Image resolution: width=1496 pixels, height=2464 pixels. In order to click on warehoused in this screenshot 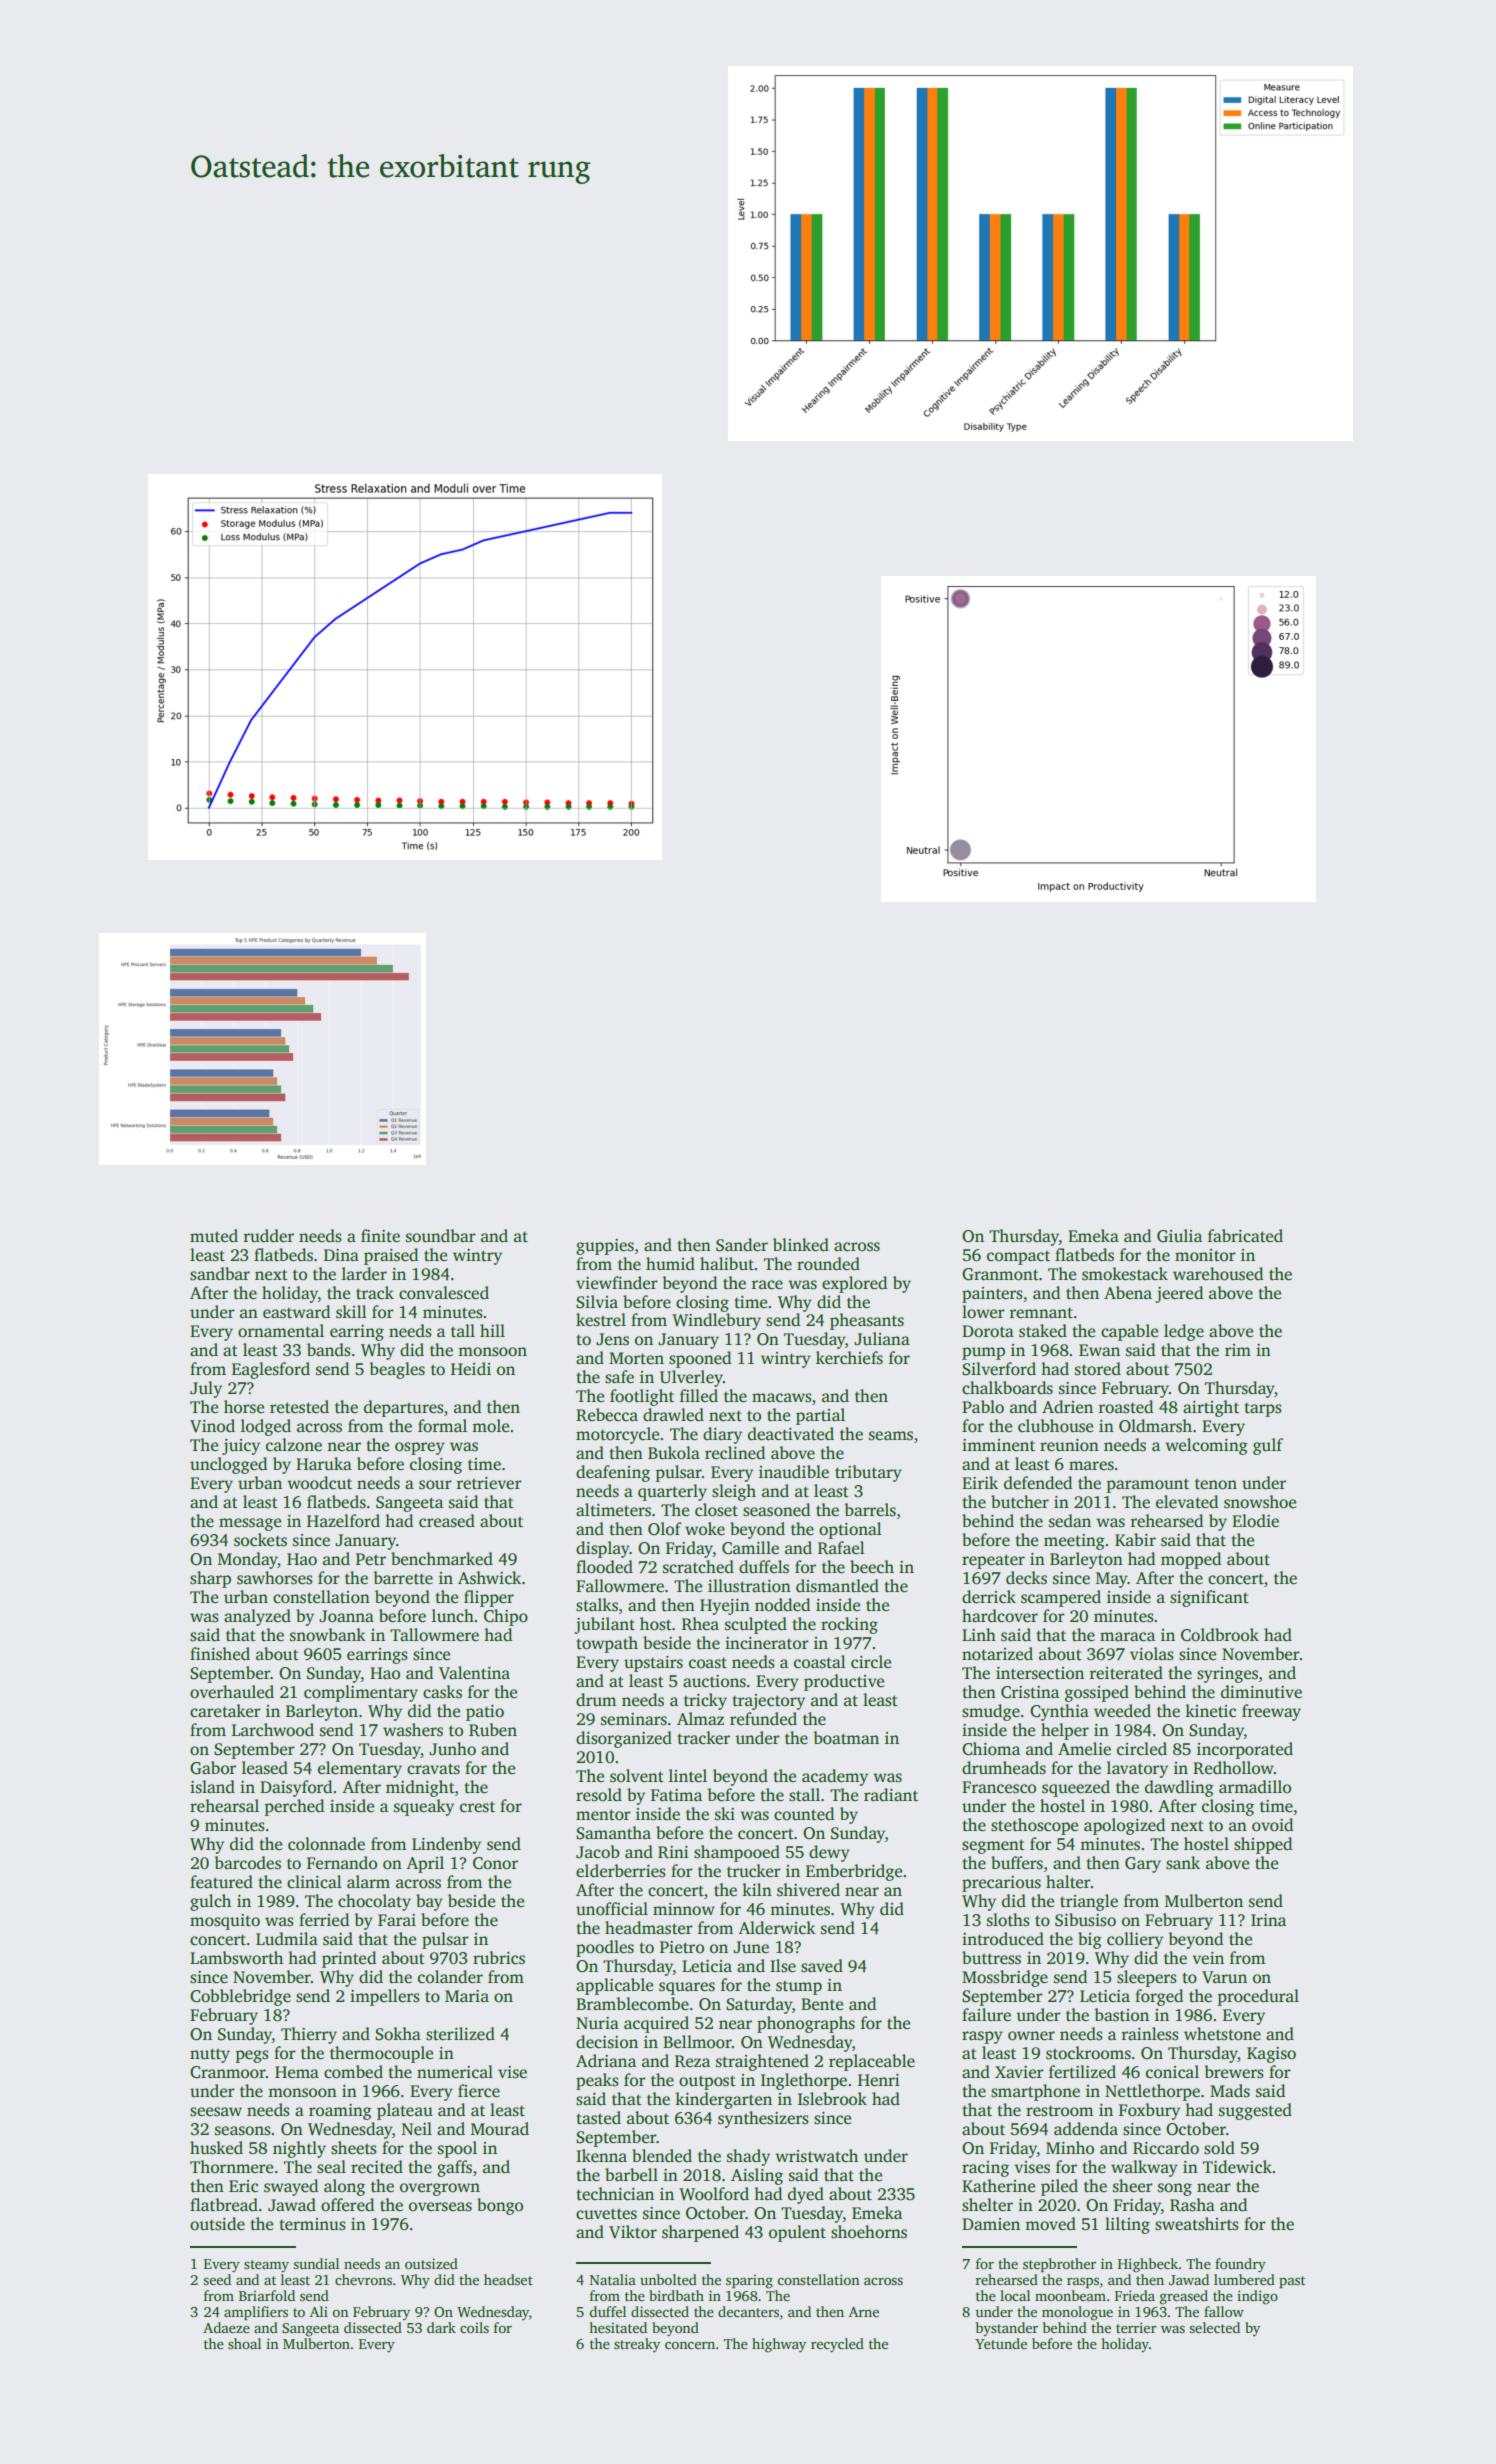, I will do `click(1218, 1274)`.
